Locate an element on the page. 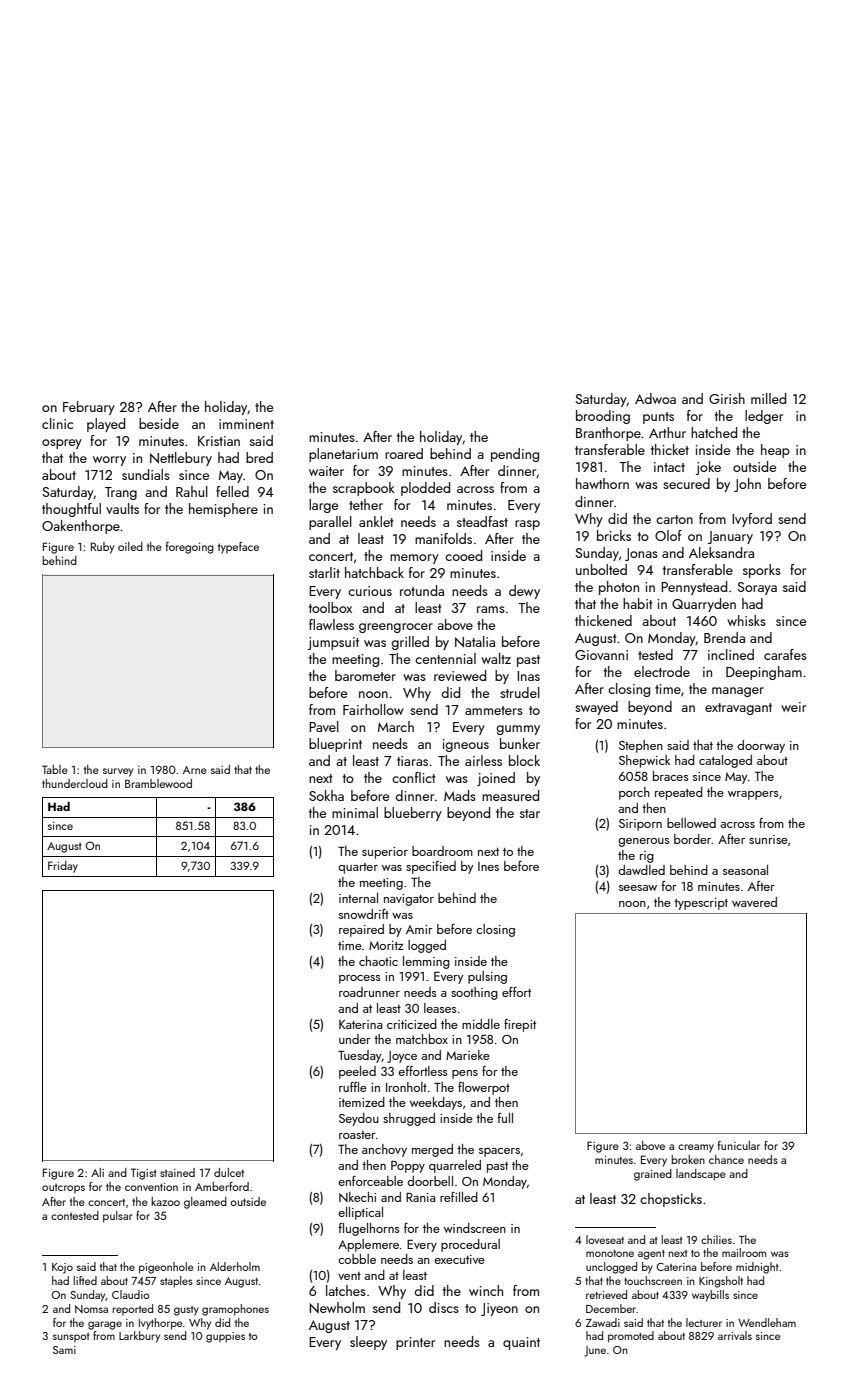 The image size is (849, 1400). sleepy is located at coordinates (368, 1343).
